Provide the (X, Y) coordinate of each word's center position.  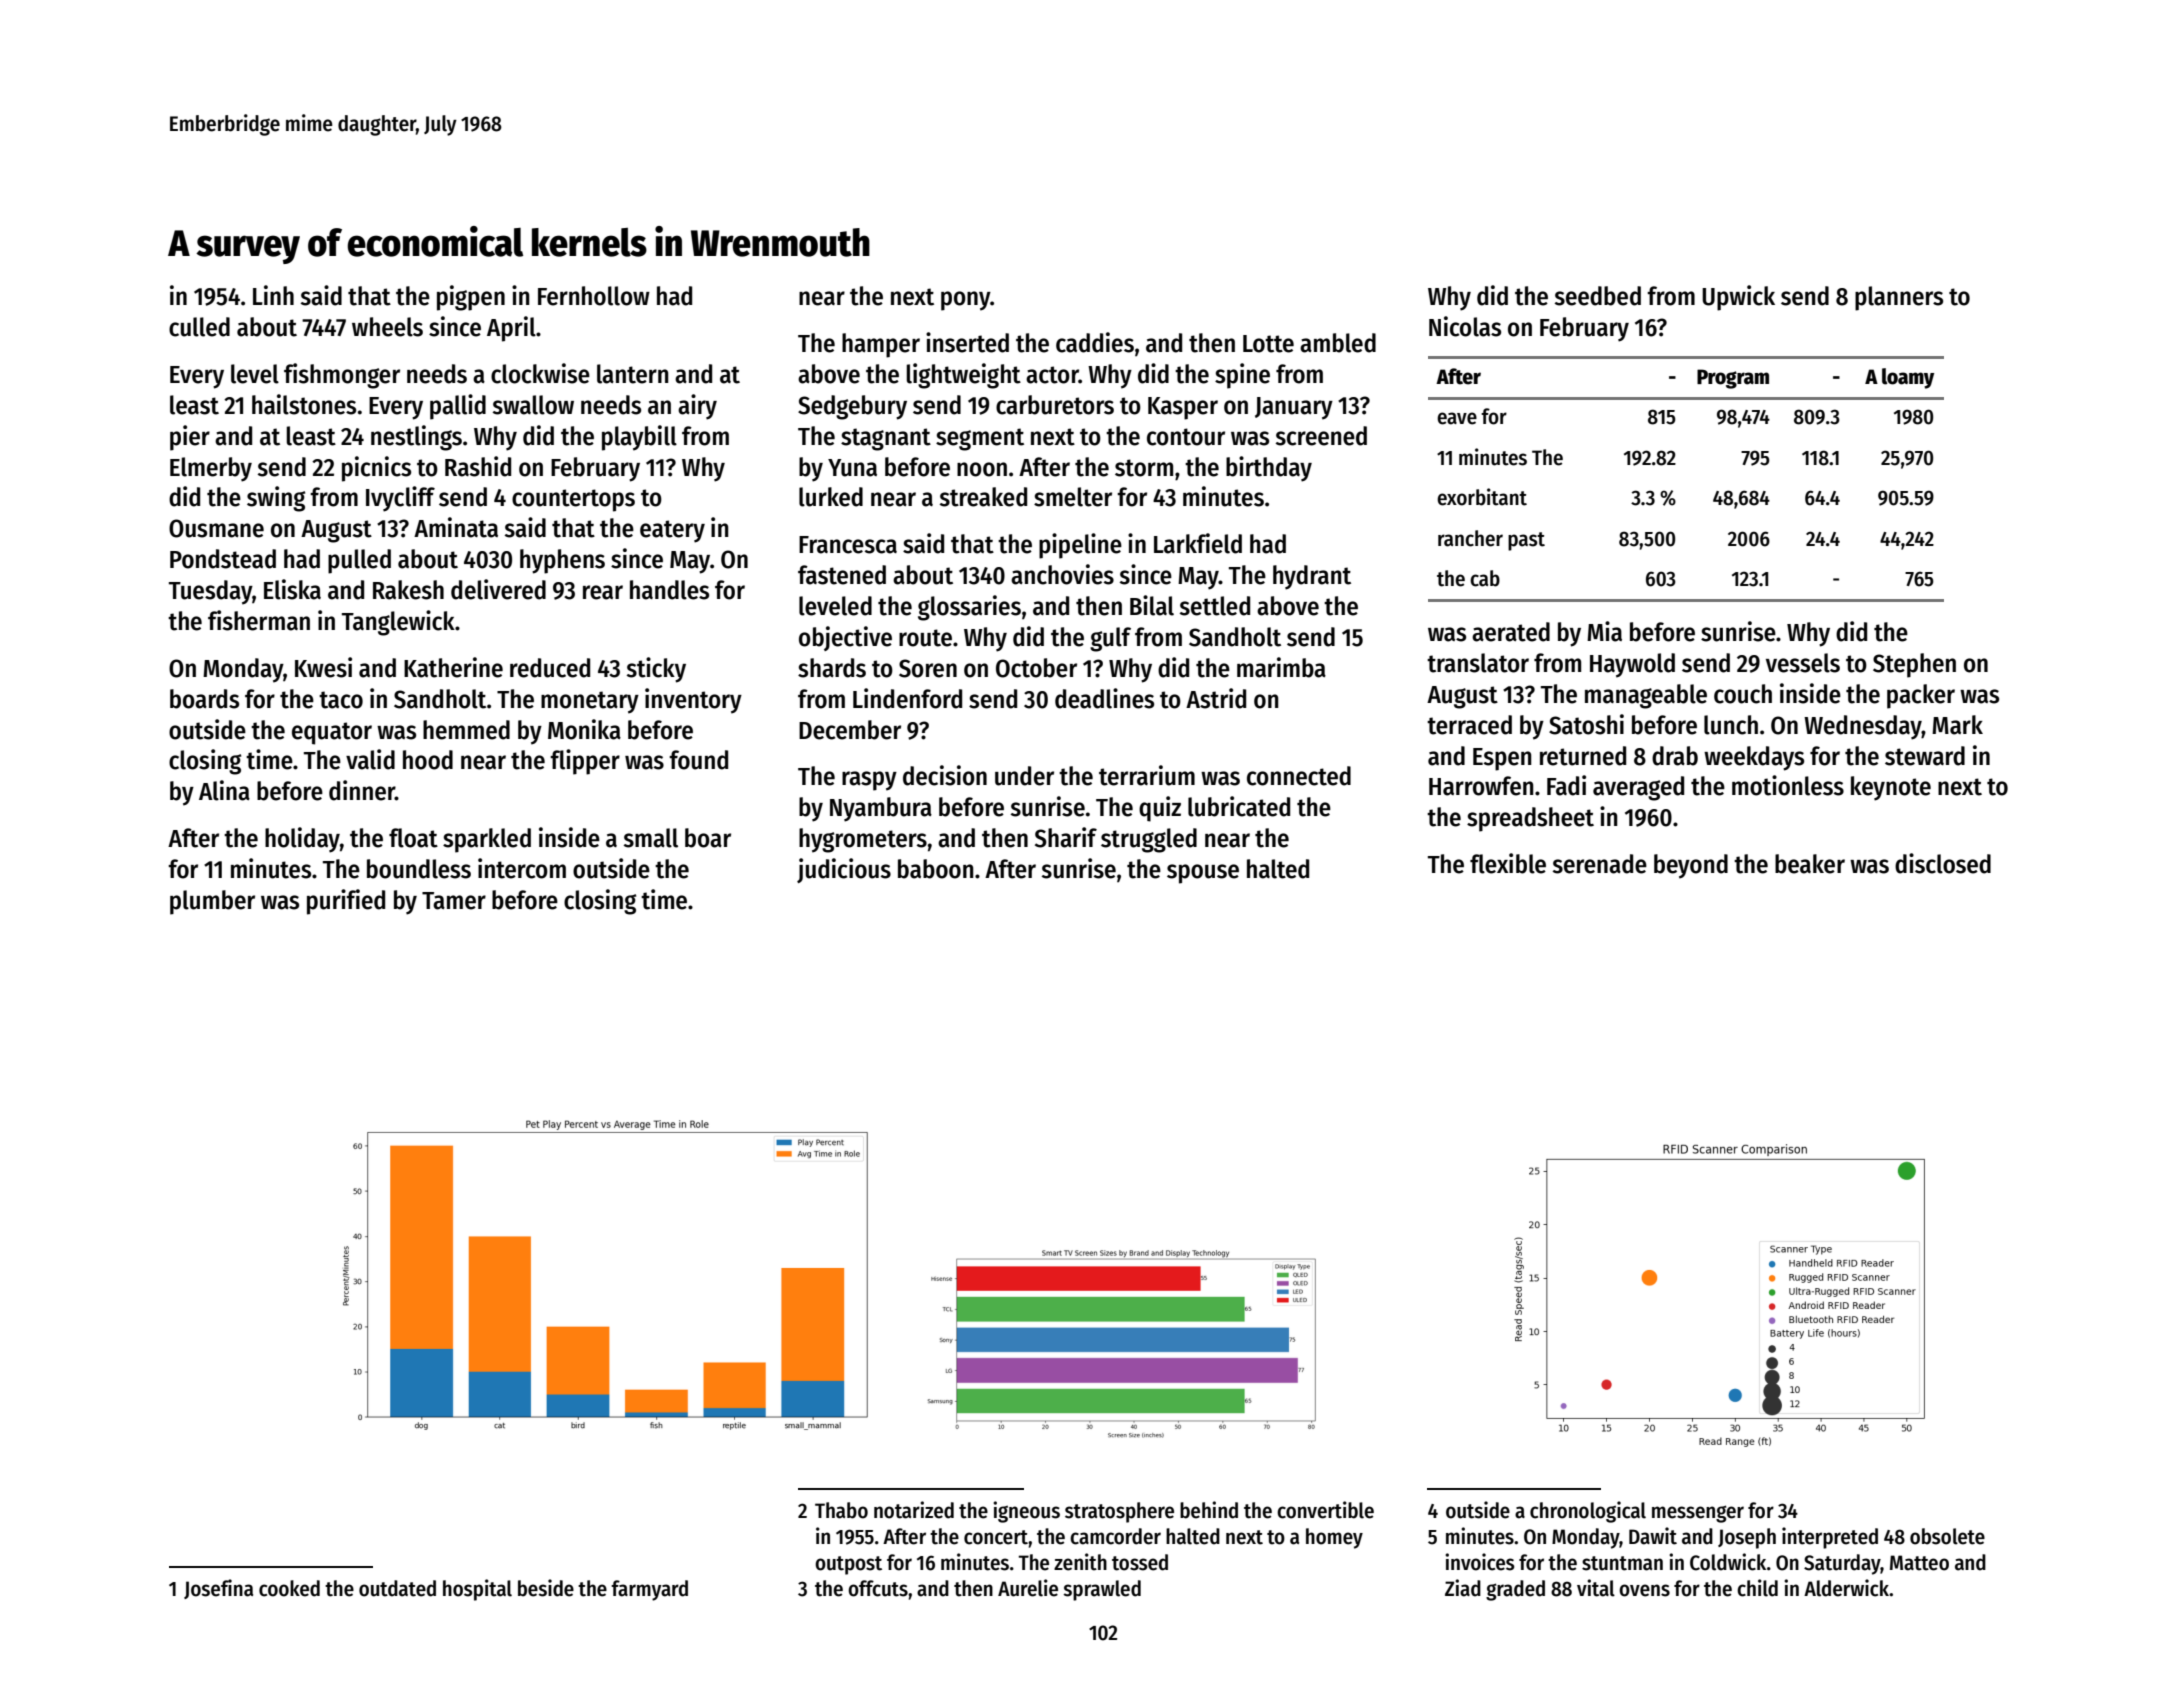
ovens (1644, 1590)
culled (199, 327)
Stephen (1914, 665)
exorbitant (1482, 497)
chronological (1588, 1512)
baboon (936, 869)
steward (1925, 756)
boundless (419, 869)
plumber (212, 902)
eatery (672, 531)
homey (1334, 1538)
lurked (831, 497)
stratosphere (1119, 1512)
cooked (289, 1588)
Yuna (852, 468)
